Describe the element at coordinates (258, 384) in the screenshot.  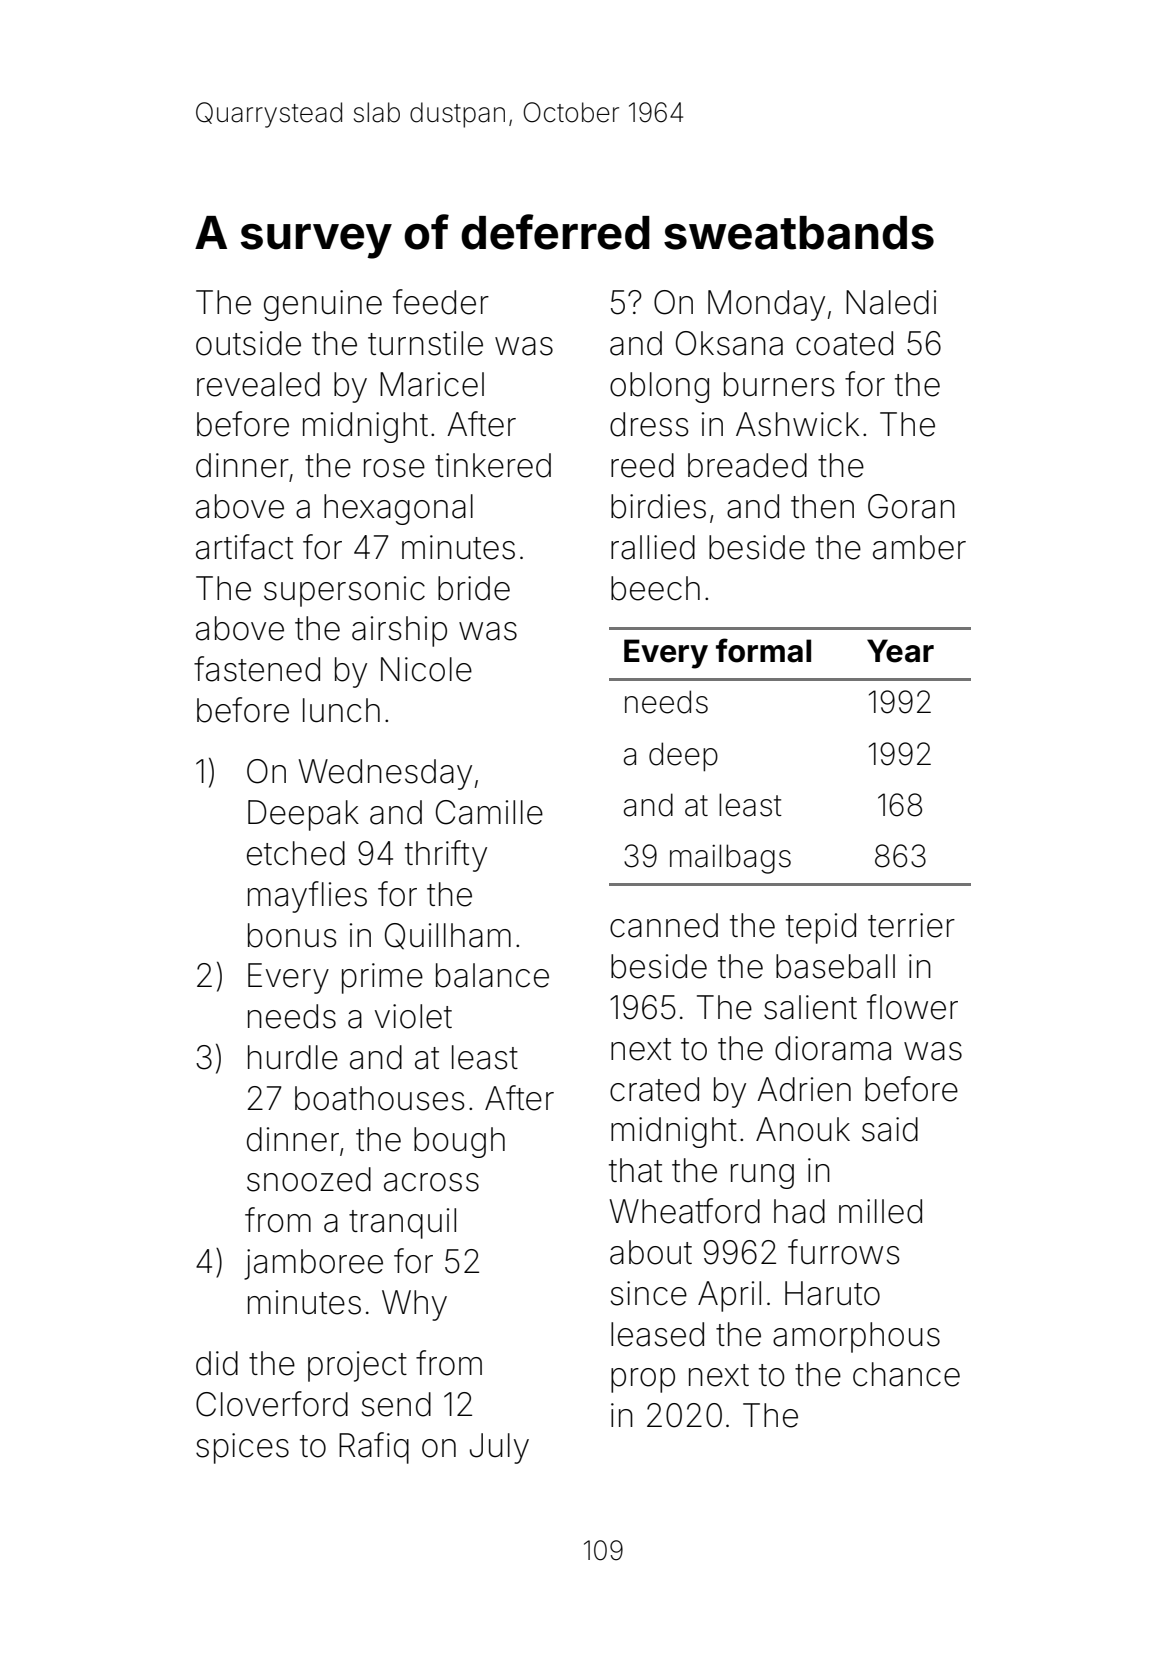
I see `revealed` at that location.
